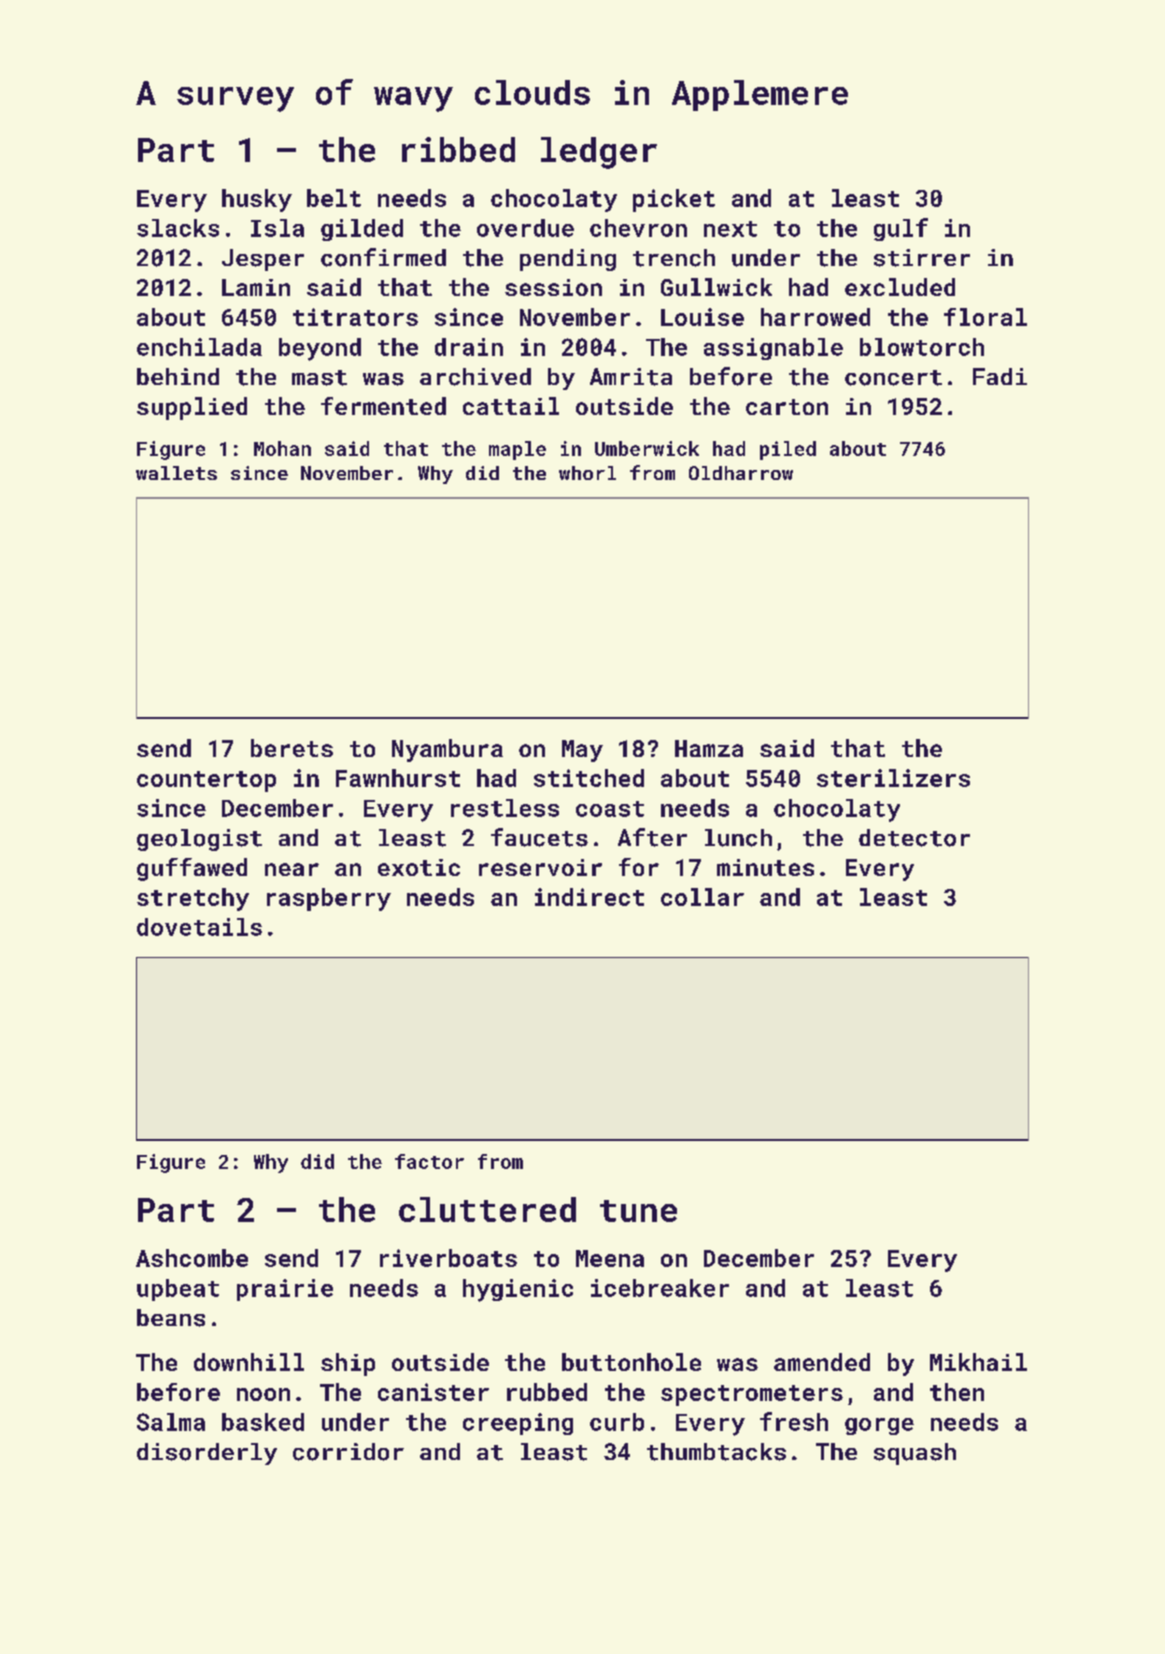 This page has height=1654, width=1165. Describe the element at coordinates (176, 473) in the page. I see `wallets` at that location.
